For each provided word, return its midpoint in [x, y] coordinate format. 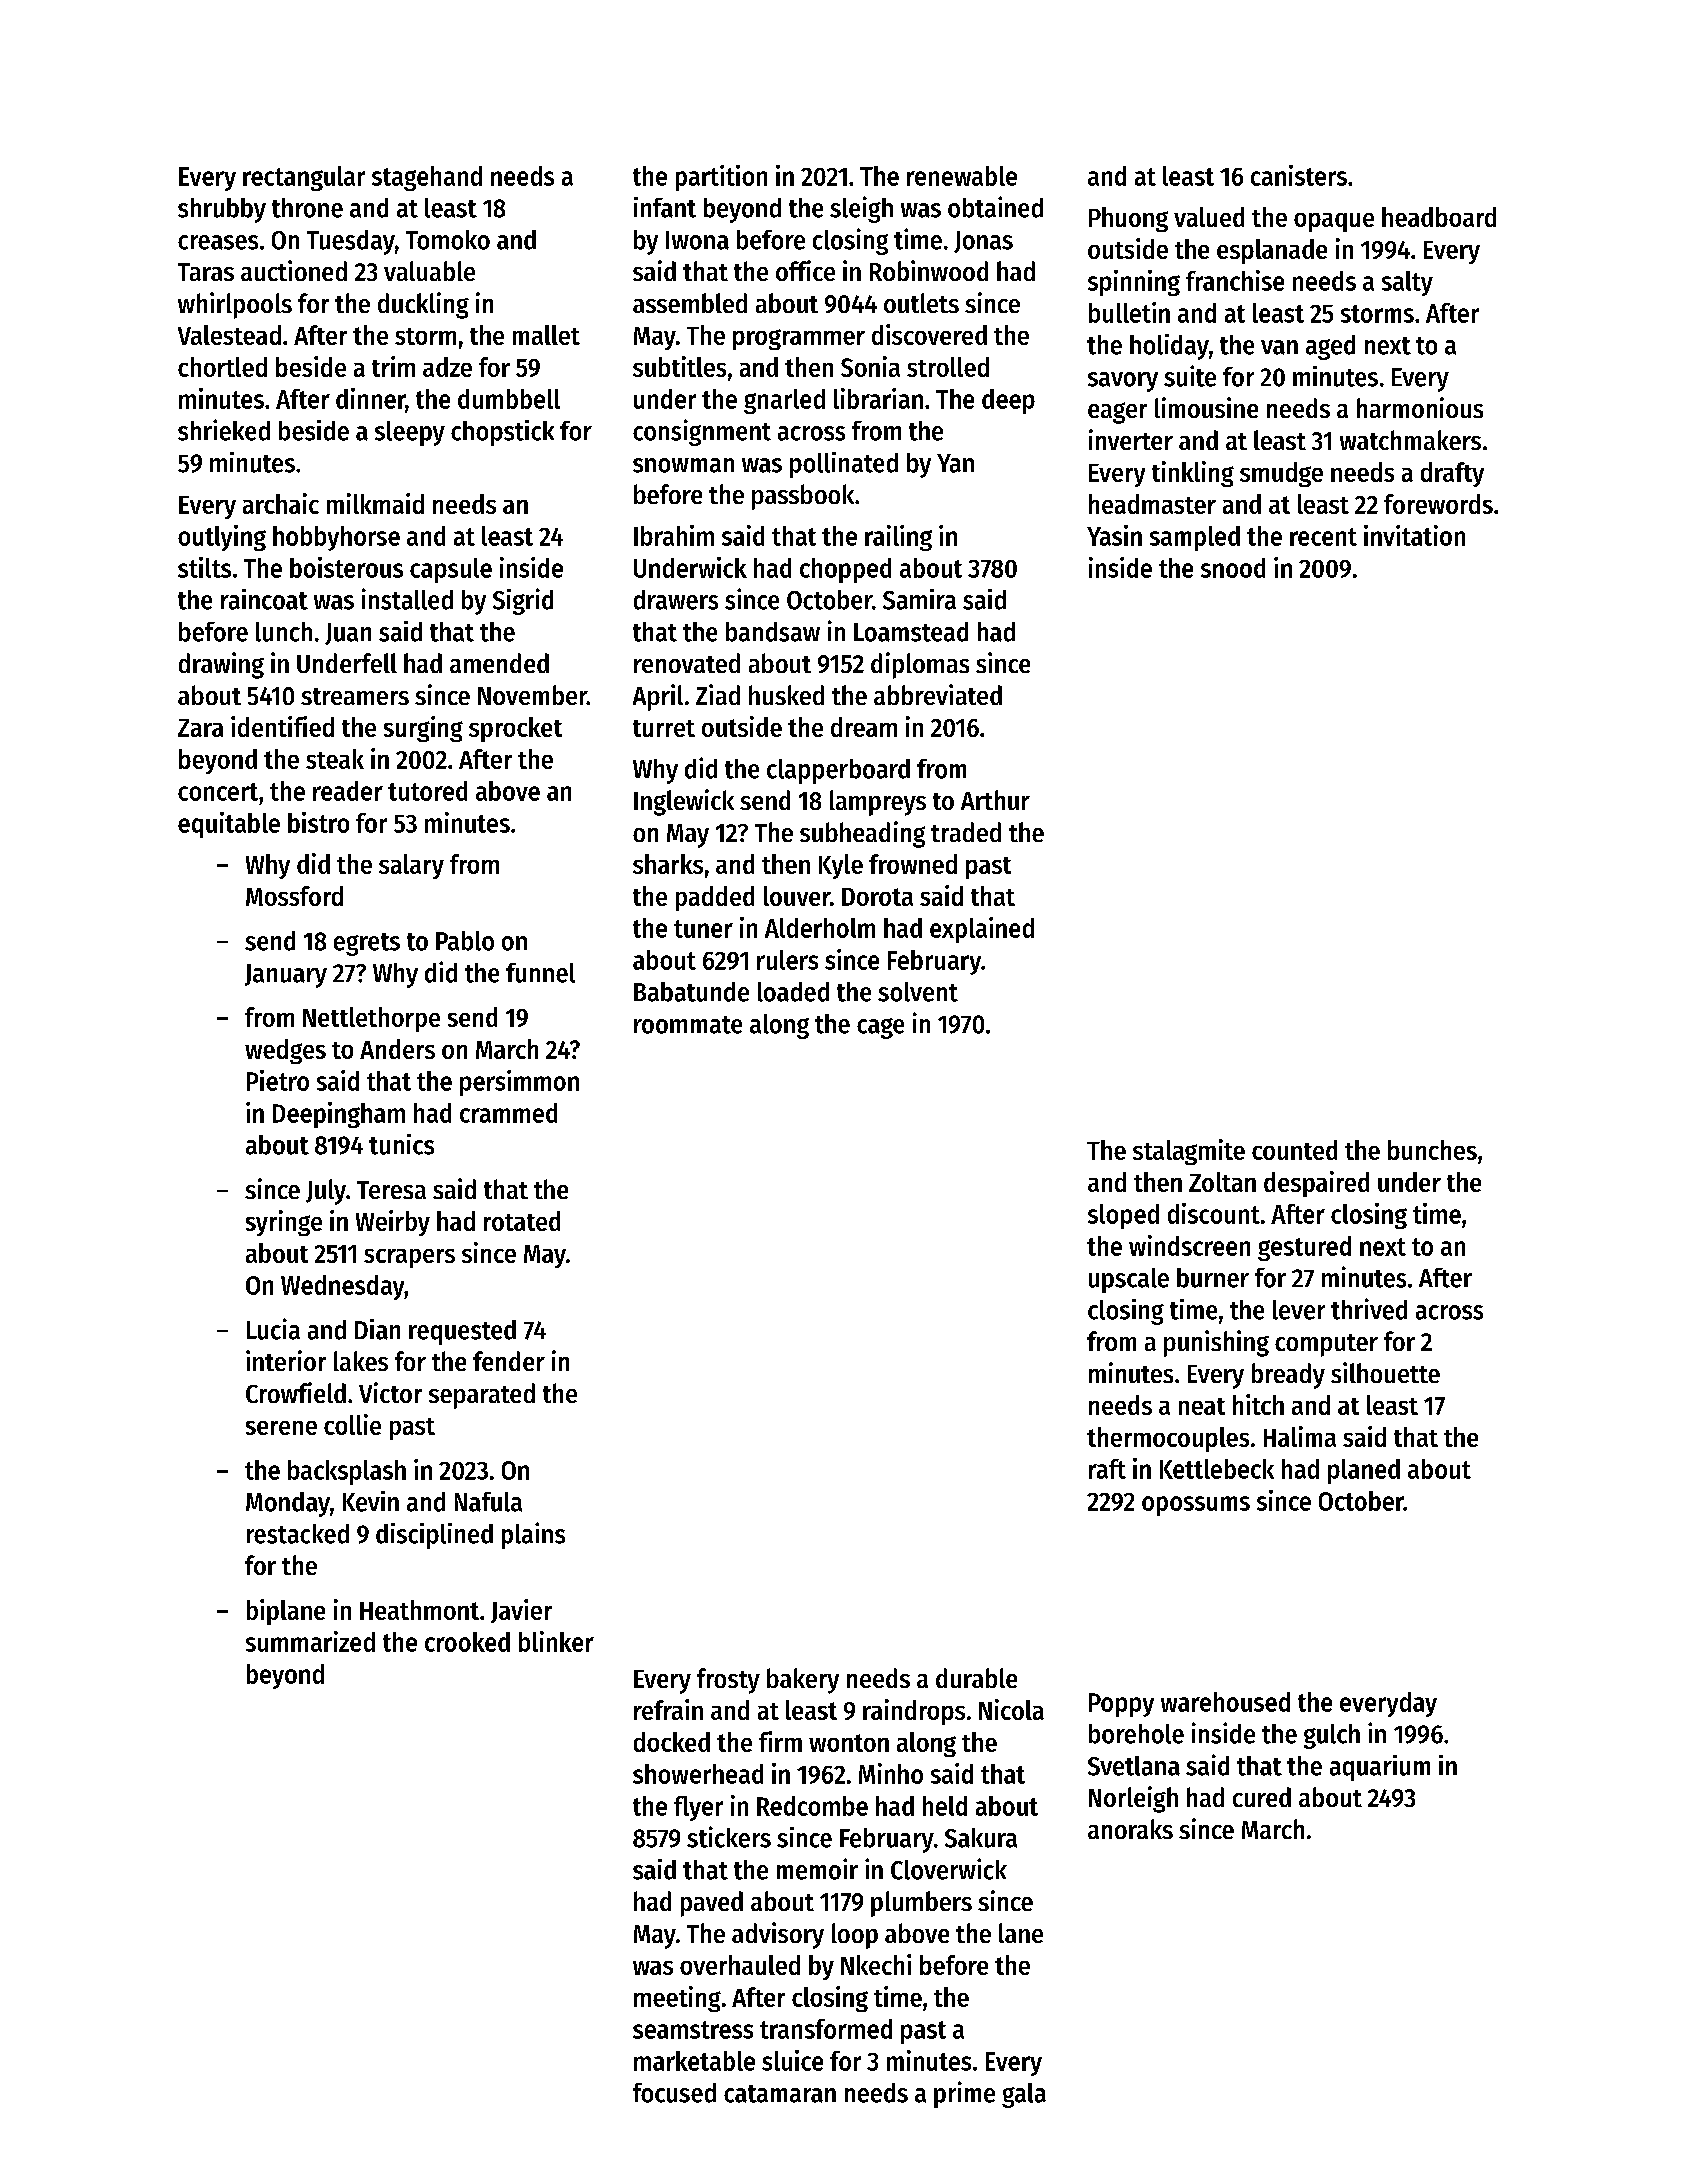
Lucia [273, 1329]
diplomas [920, 665]
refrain [668, 1709]
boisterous [346, 567]
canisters [1299, 175]
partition [721, 178]
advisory [778, 1935]
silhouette [1385, 1372]
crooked [467, 1642]
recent [1323, 537]
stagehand [427, 178]
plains [533, 1535]
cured [1262, 1797]
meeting [677, 1999]
